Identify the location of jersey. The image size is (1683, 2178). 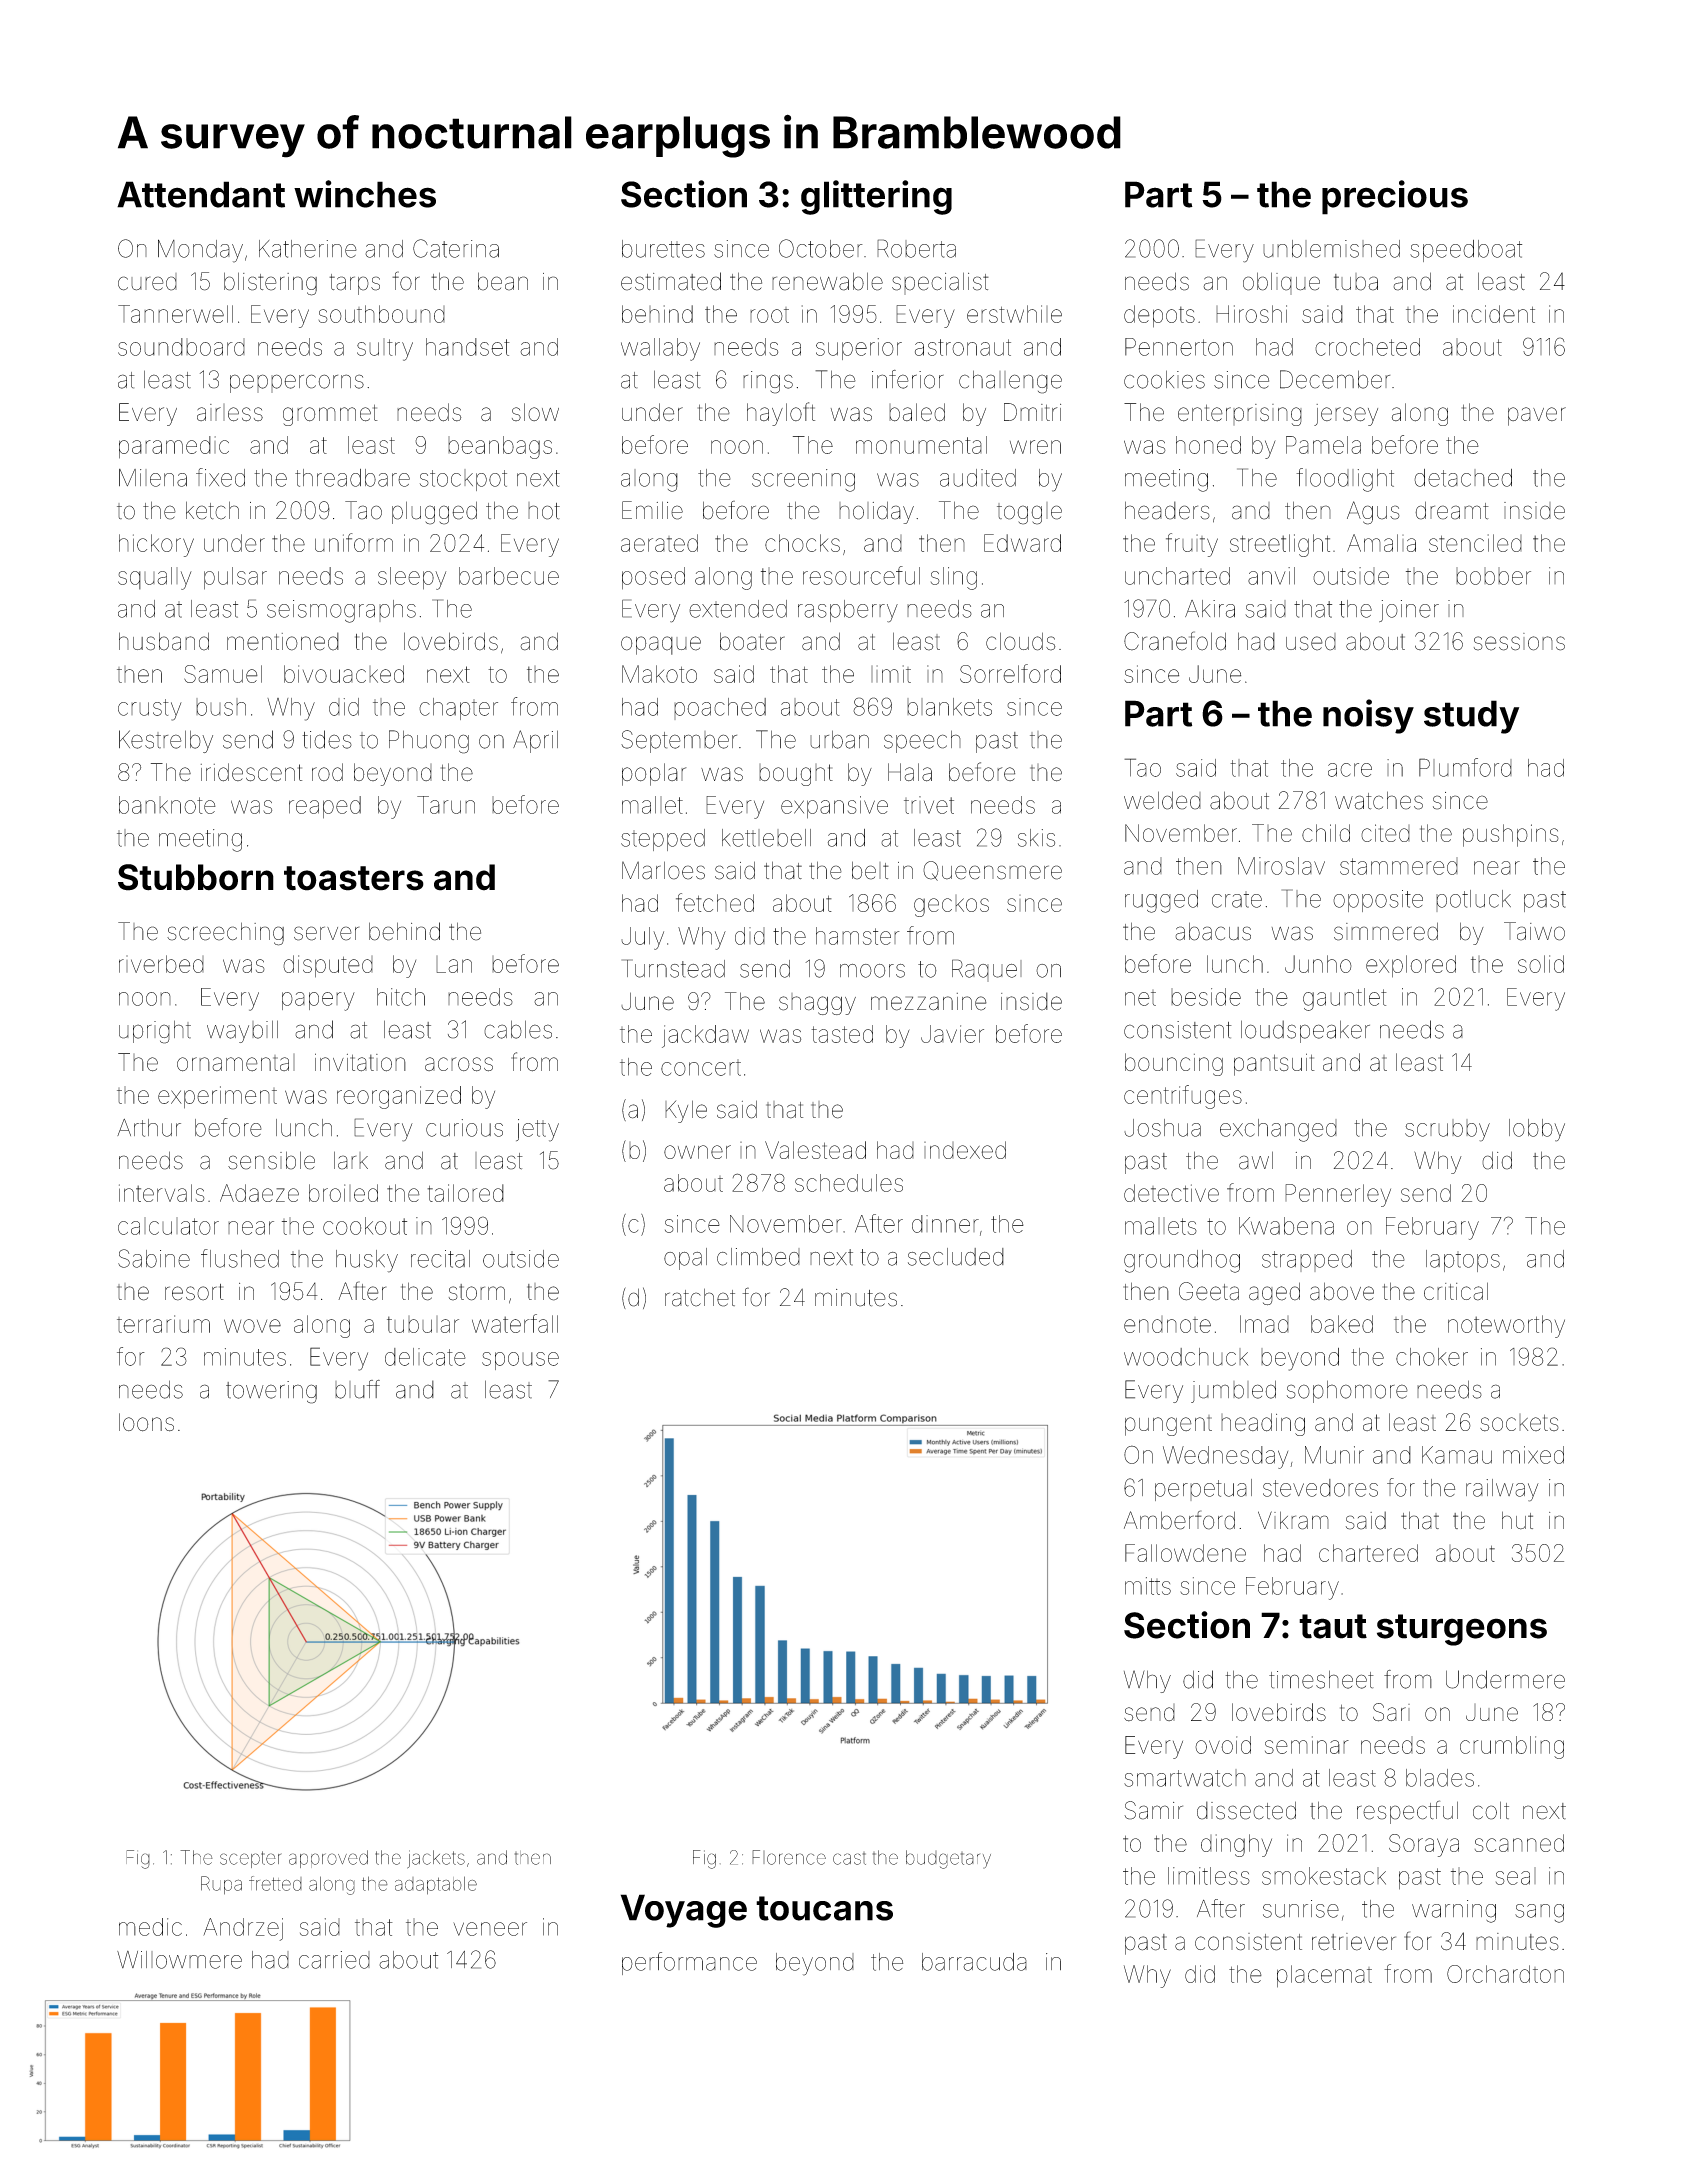
(1346, 415).
